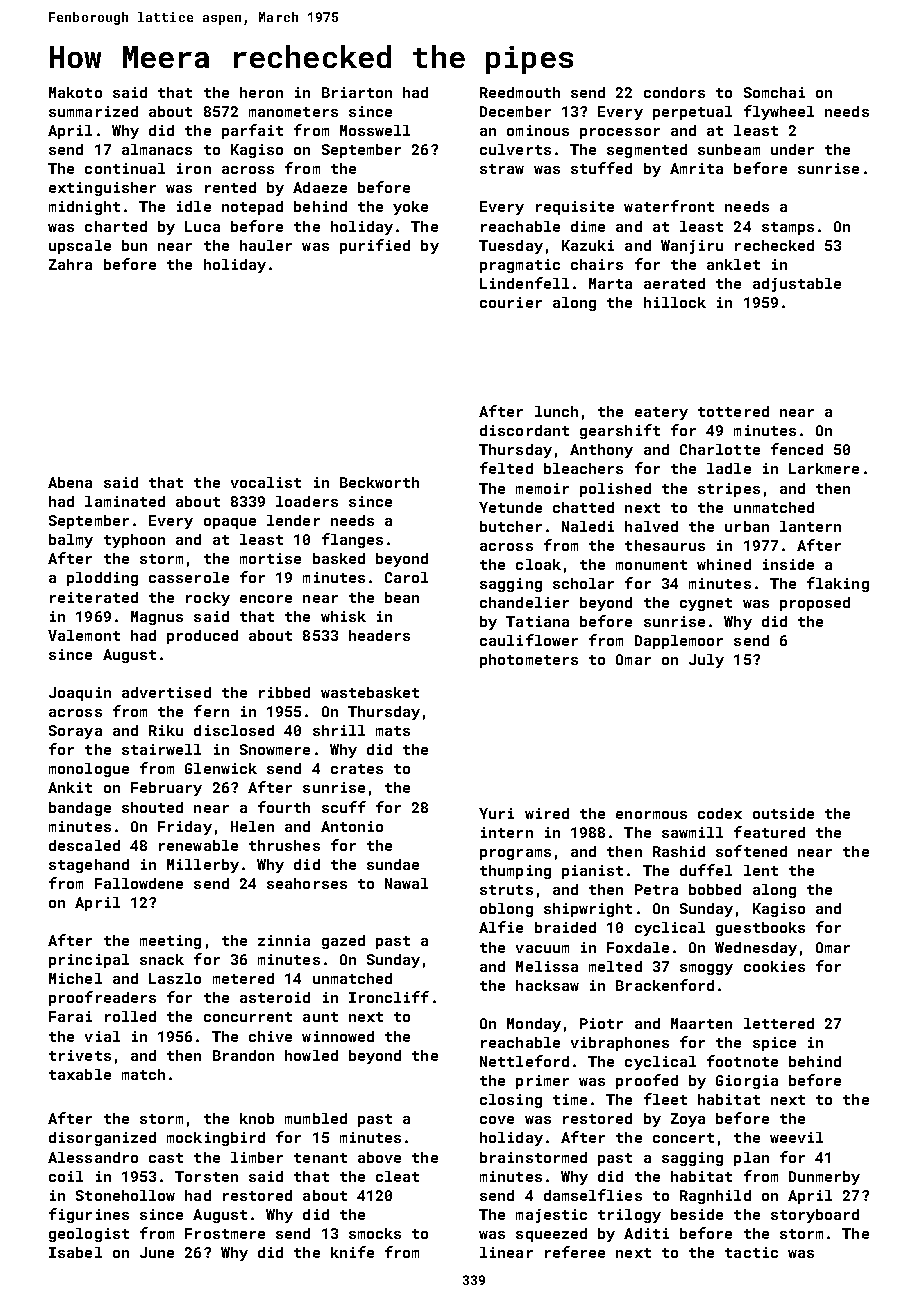 This image has height=1308, width=924. What do you see at coordinates (520, 92) in the image?
I see `Reedmouth` at bounding box center [520, 92].
